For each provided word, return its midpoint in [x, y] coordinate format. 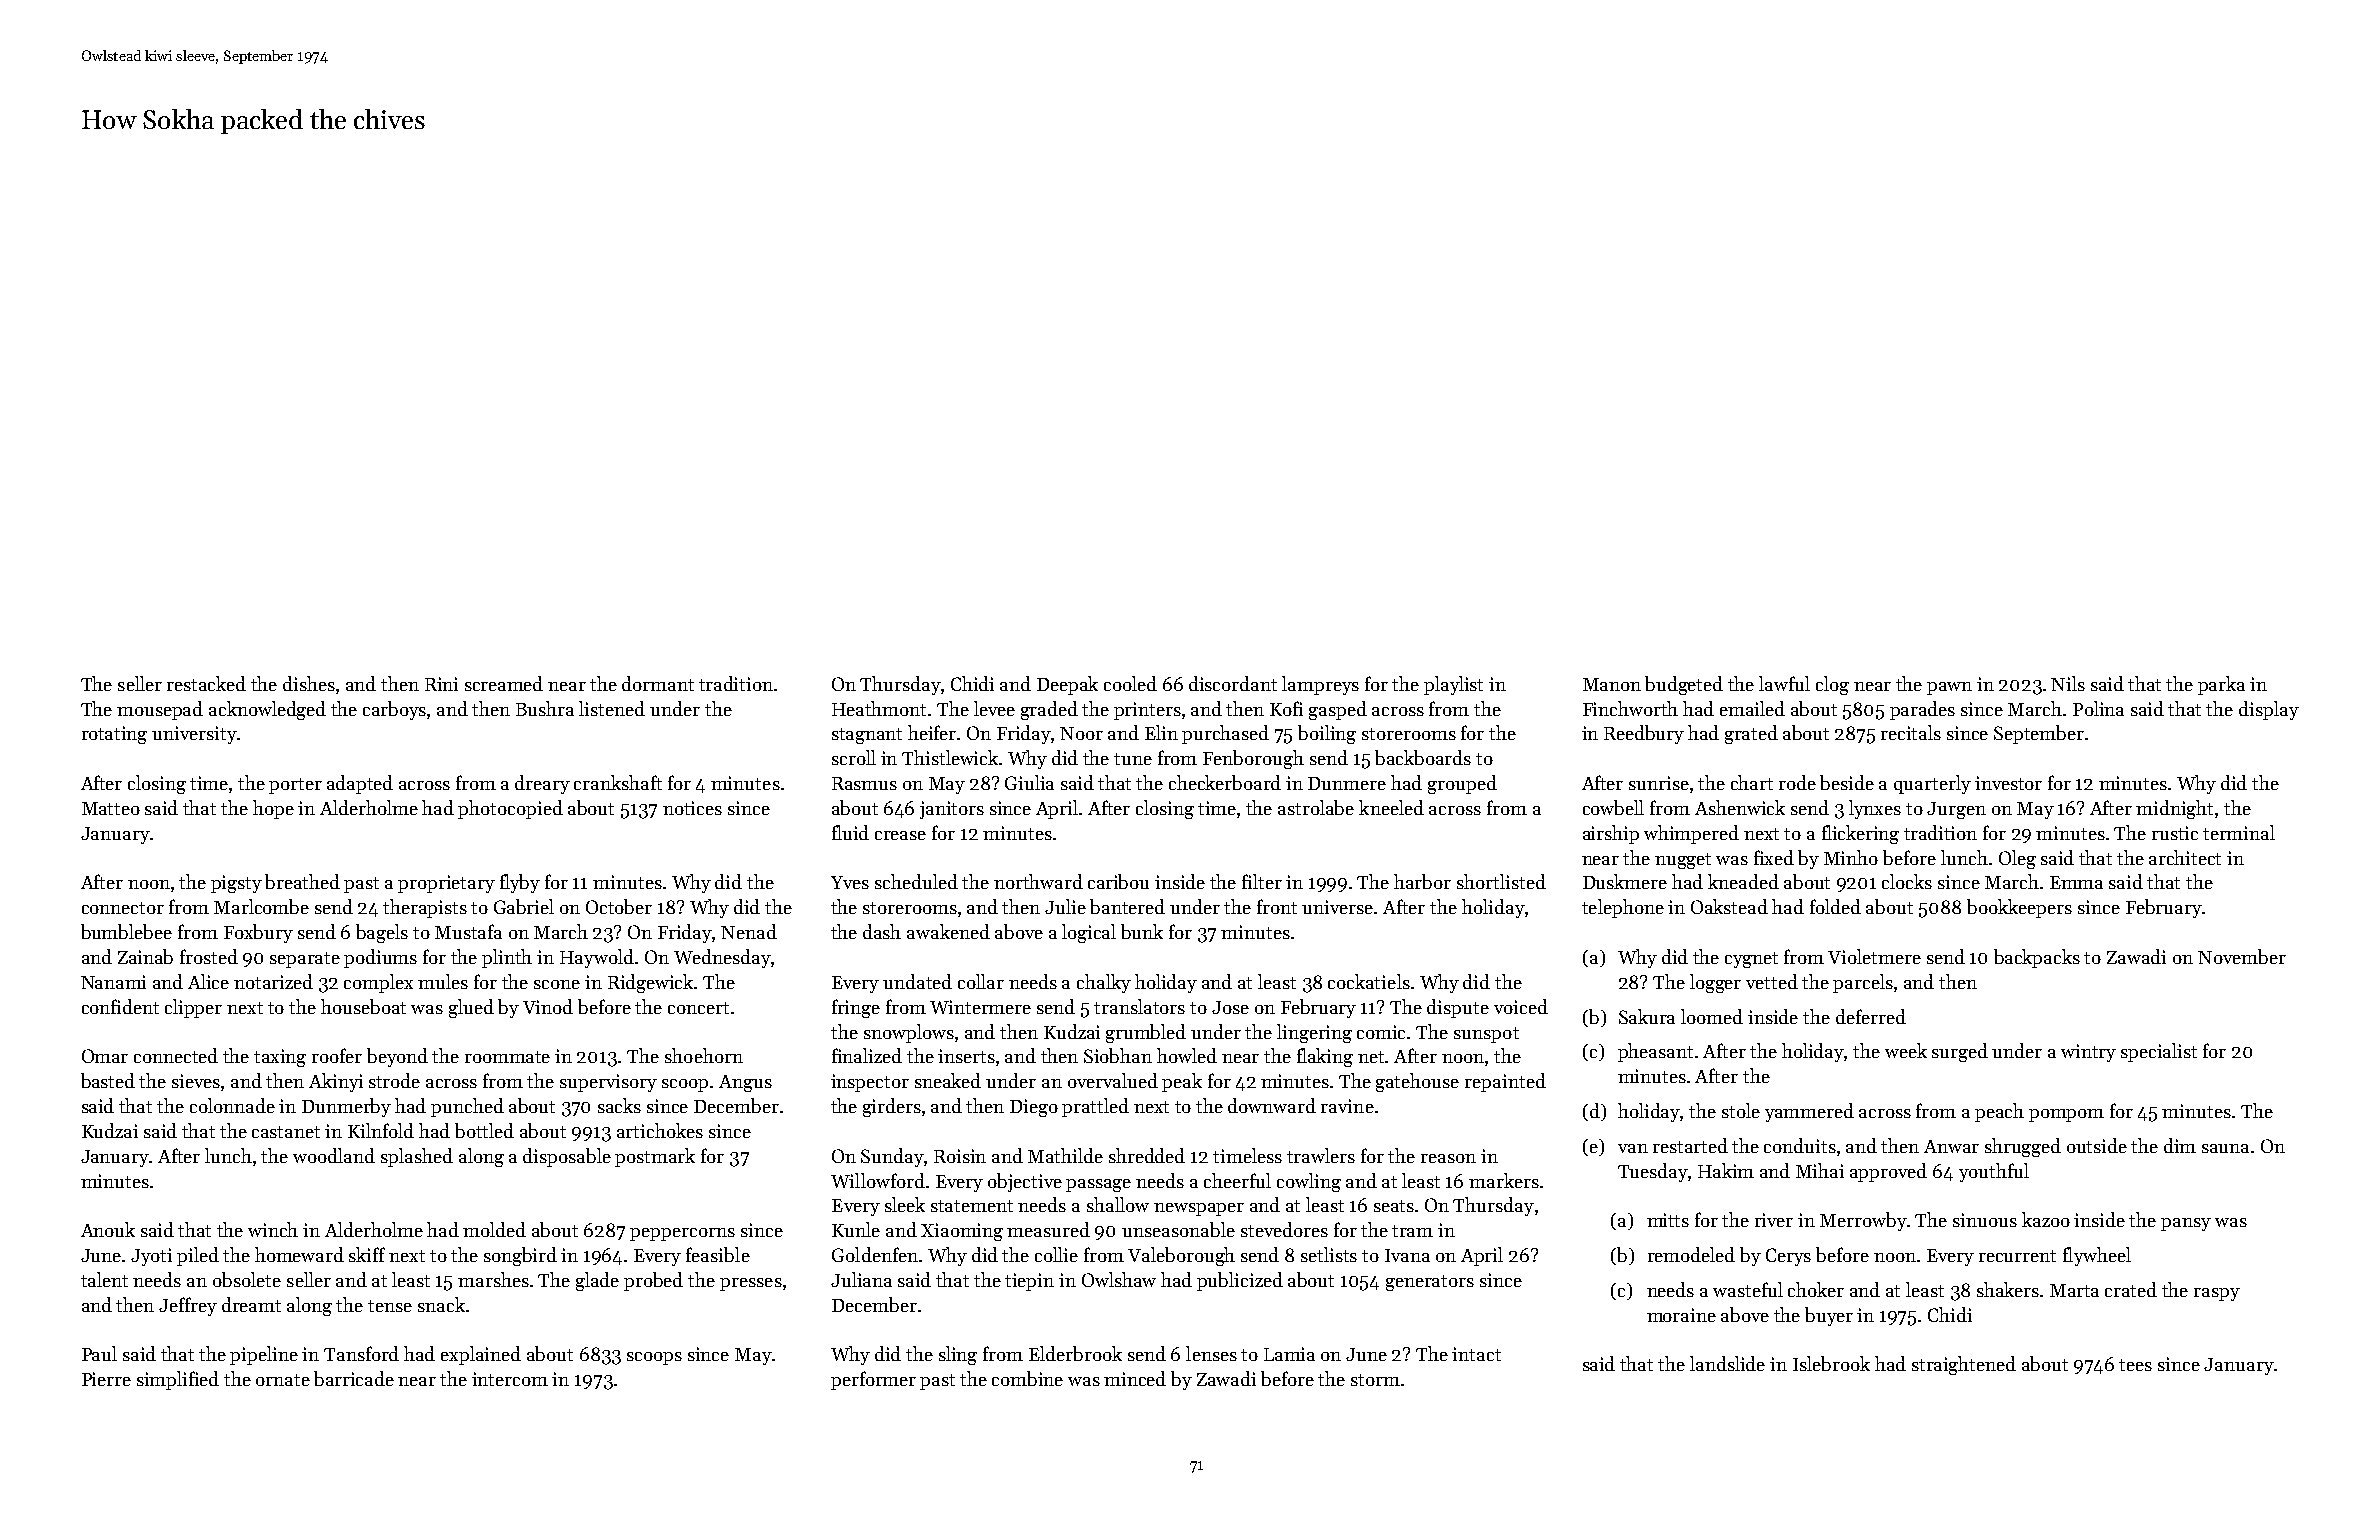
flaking [1325, 1057]
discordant [1233, 683]
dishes [309, 683]
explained [481, 1355]
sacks [619, 1105]
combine [1027, 1378]
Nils [2068, 683]
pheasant [1655, 1052]
